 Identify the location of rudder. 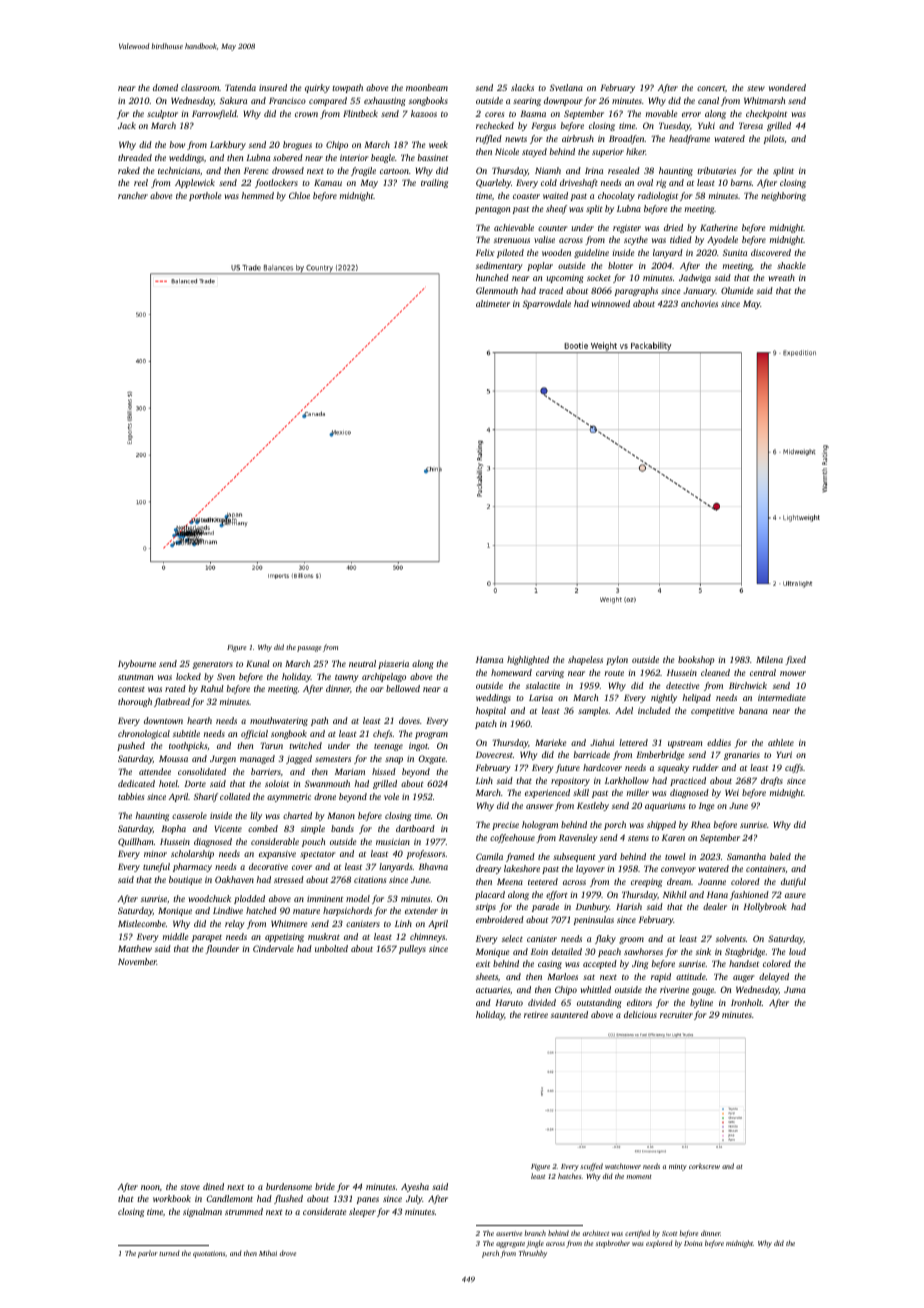
(705, 767).
